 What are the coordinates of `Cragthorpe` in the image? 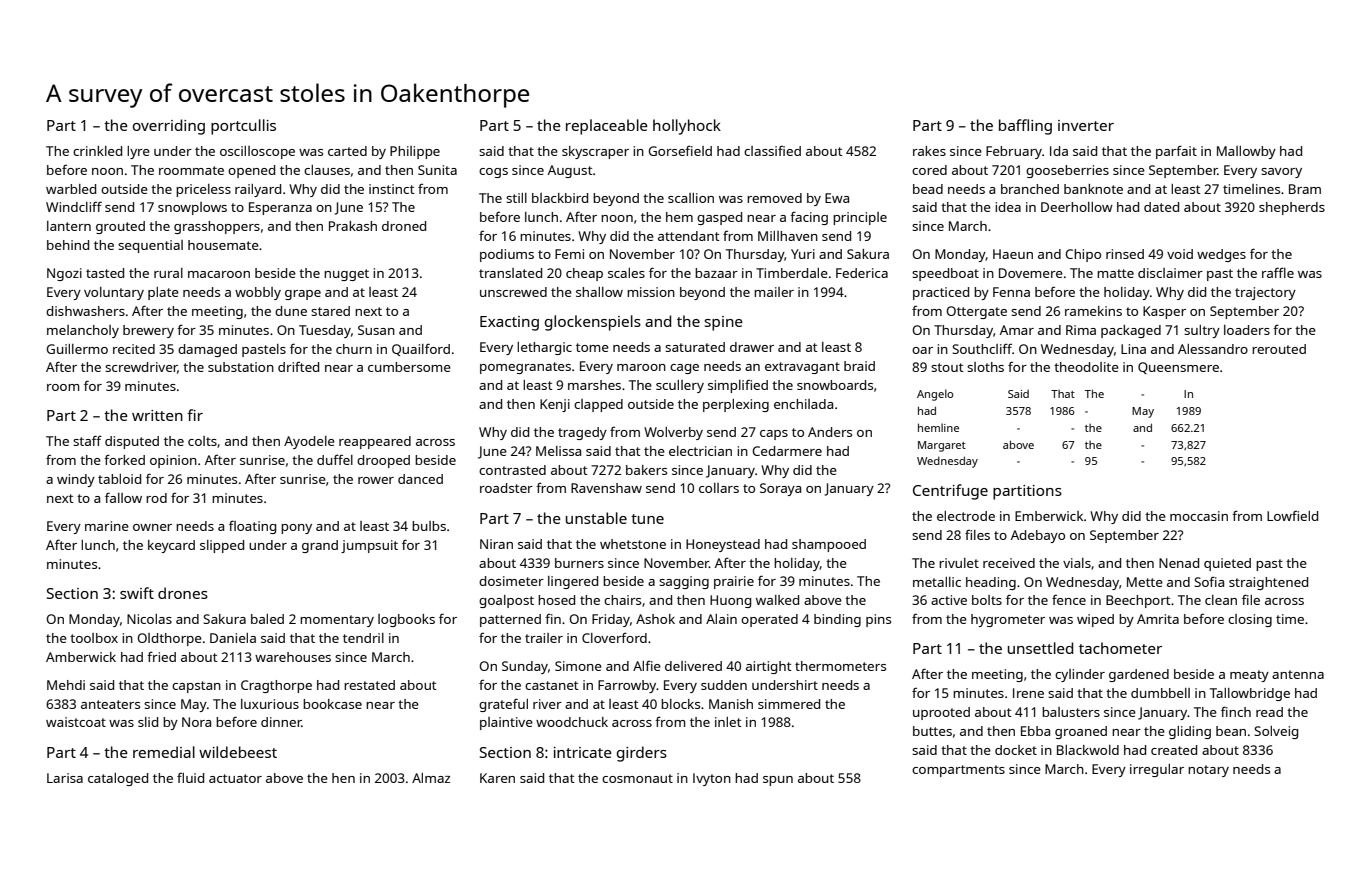 It's located at (276, 686).
